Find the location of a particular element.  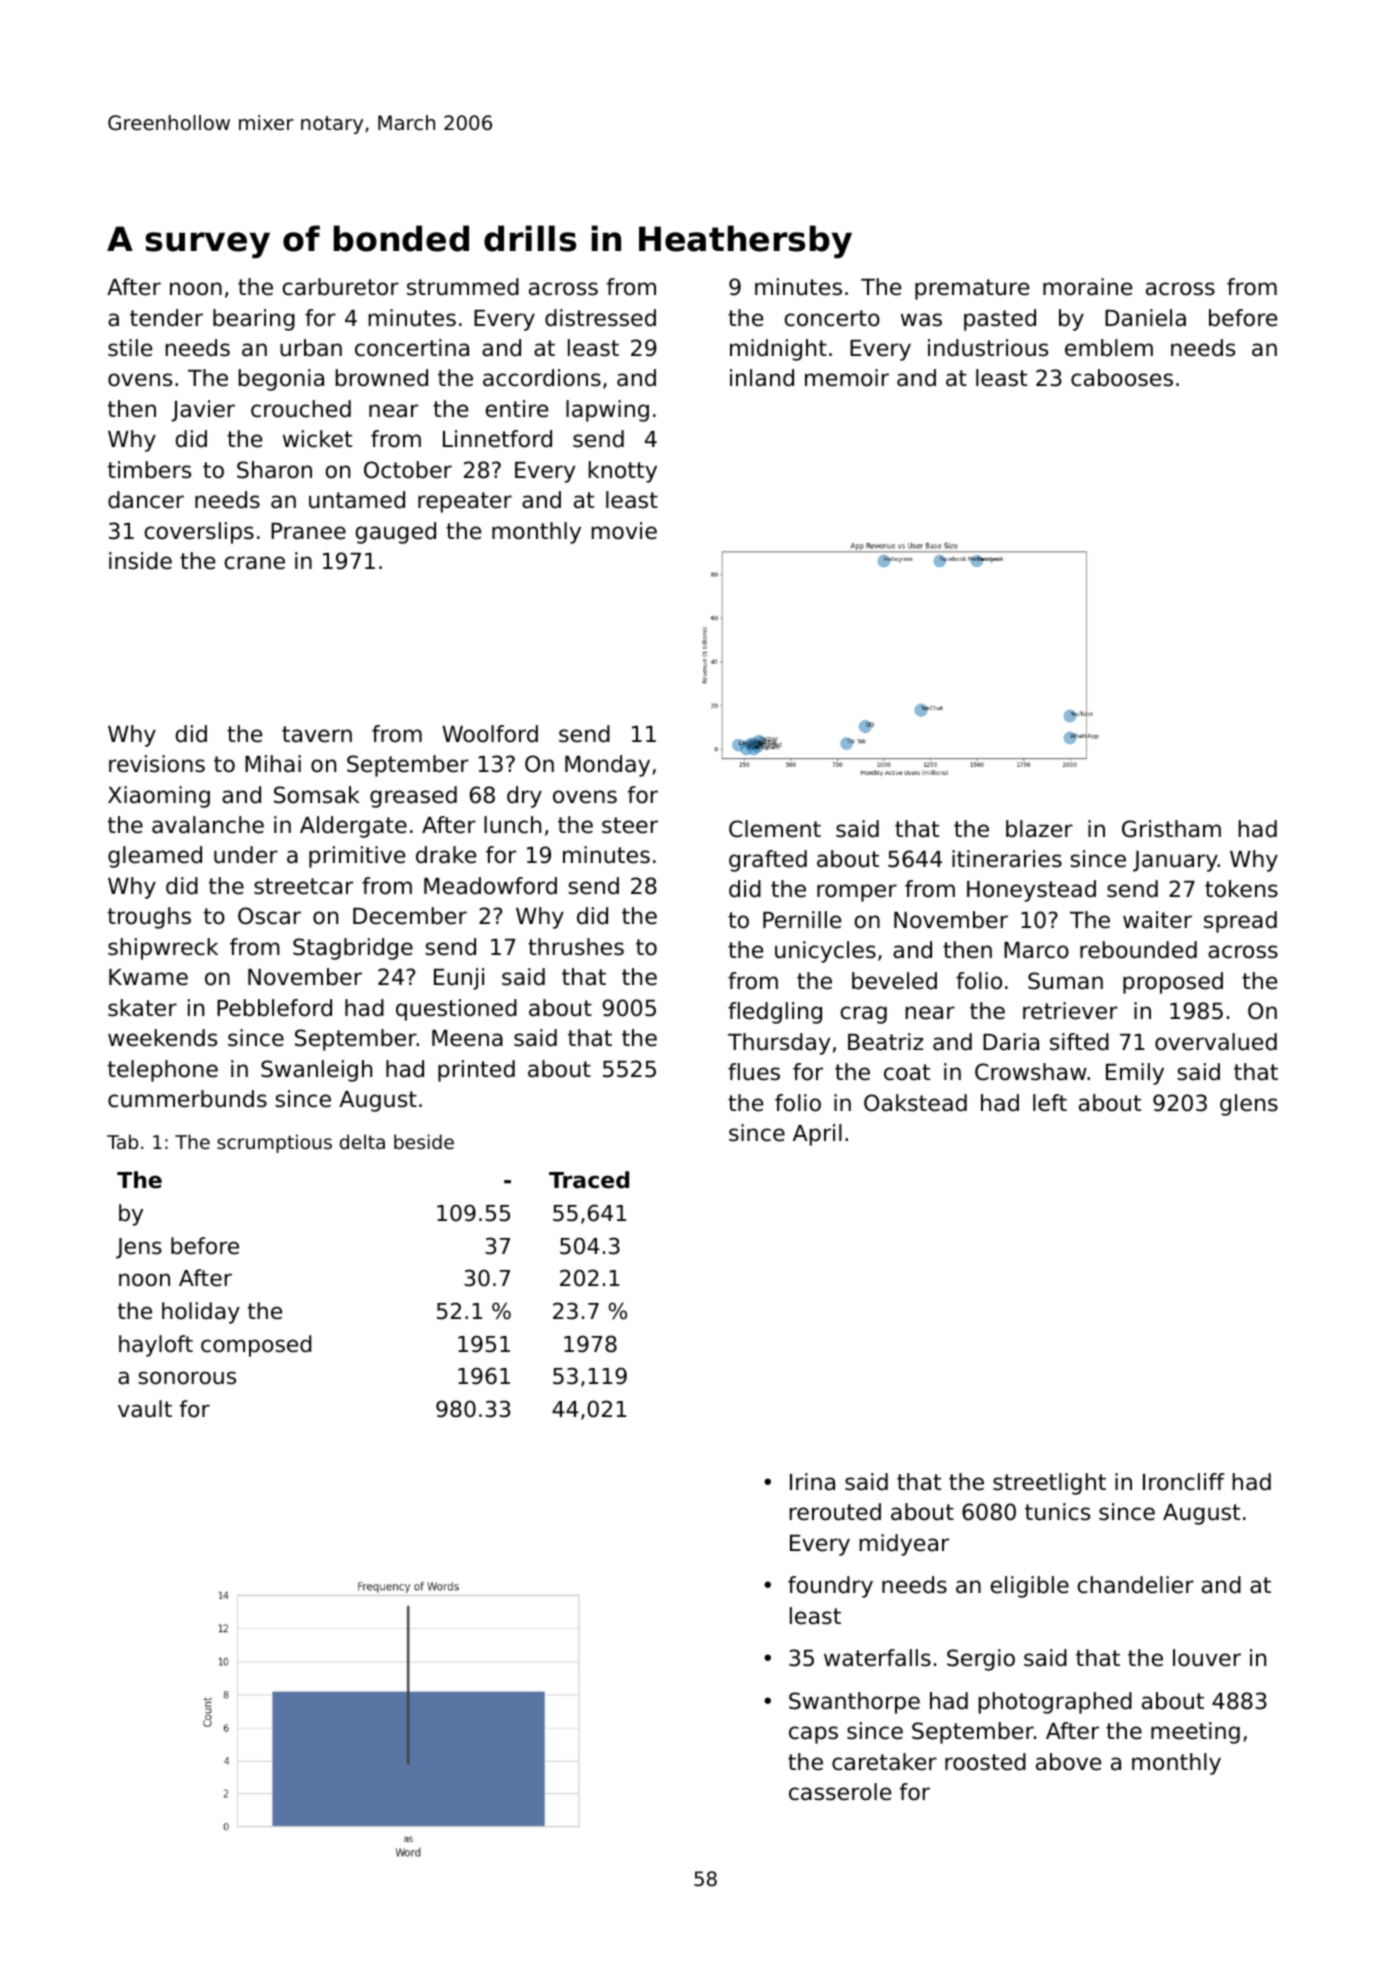

concerto is located at coordinates (832, 318).
